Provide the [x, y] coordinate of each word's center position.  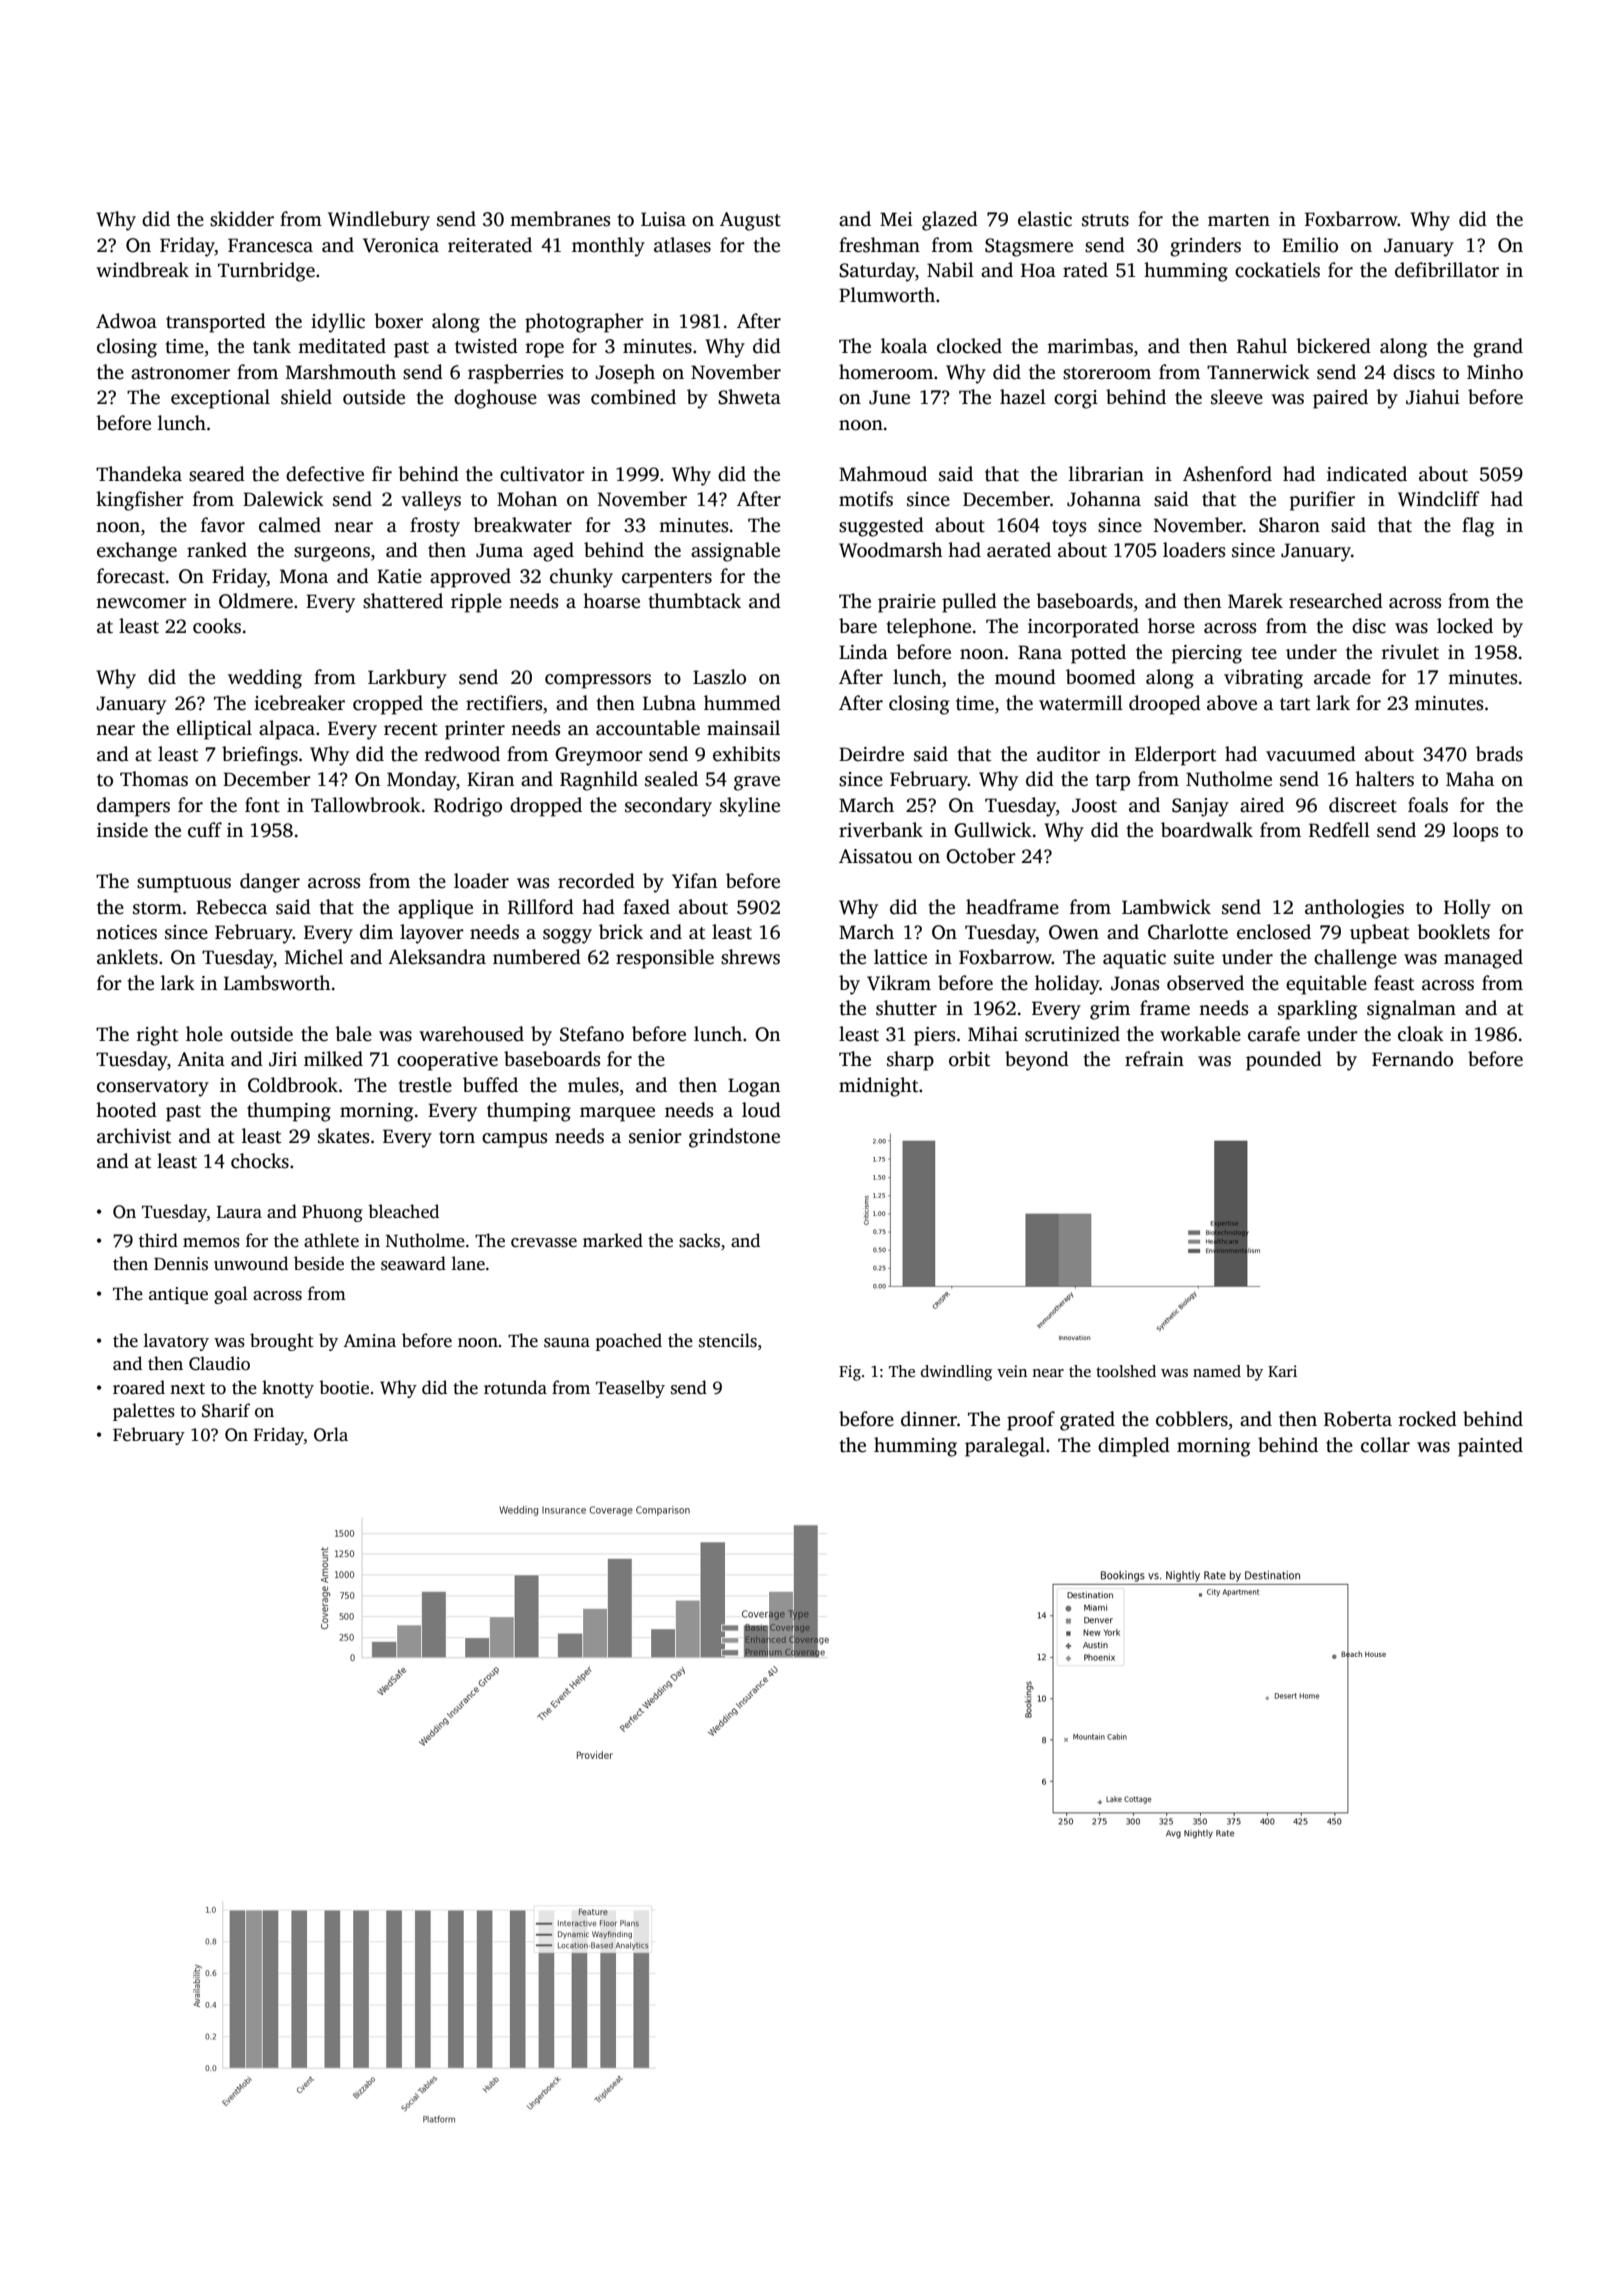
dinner [929, 1419]
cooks [217, 626]
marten [1239, 220]
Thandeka [139, 474]
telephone [929, 628]
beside [319, 1263]
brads [1499, 754]
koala [904, 346]
